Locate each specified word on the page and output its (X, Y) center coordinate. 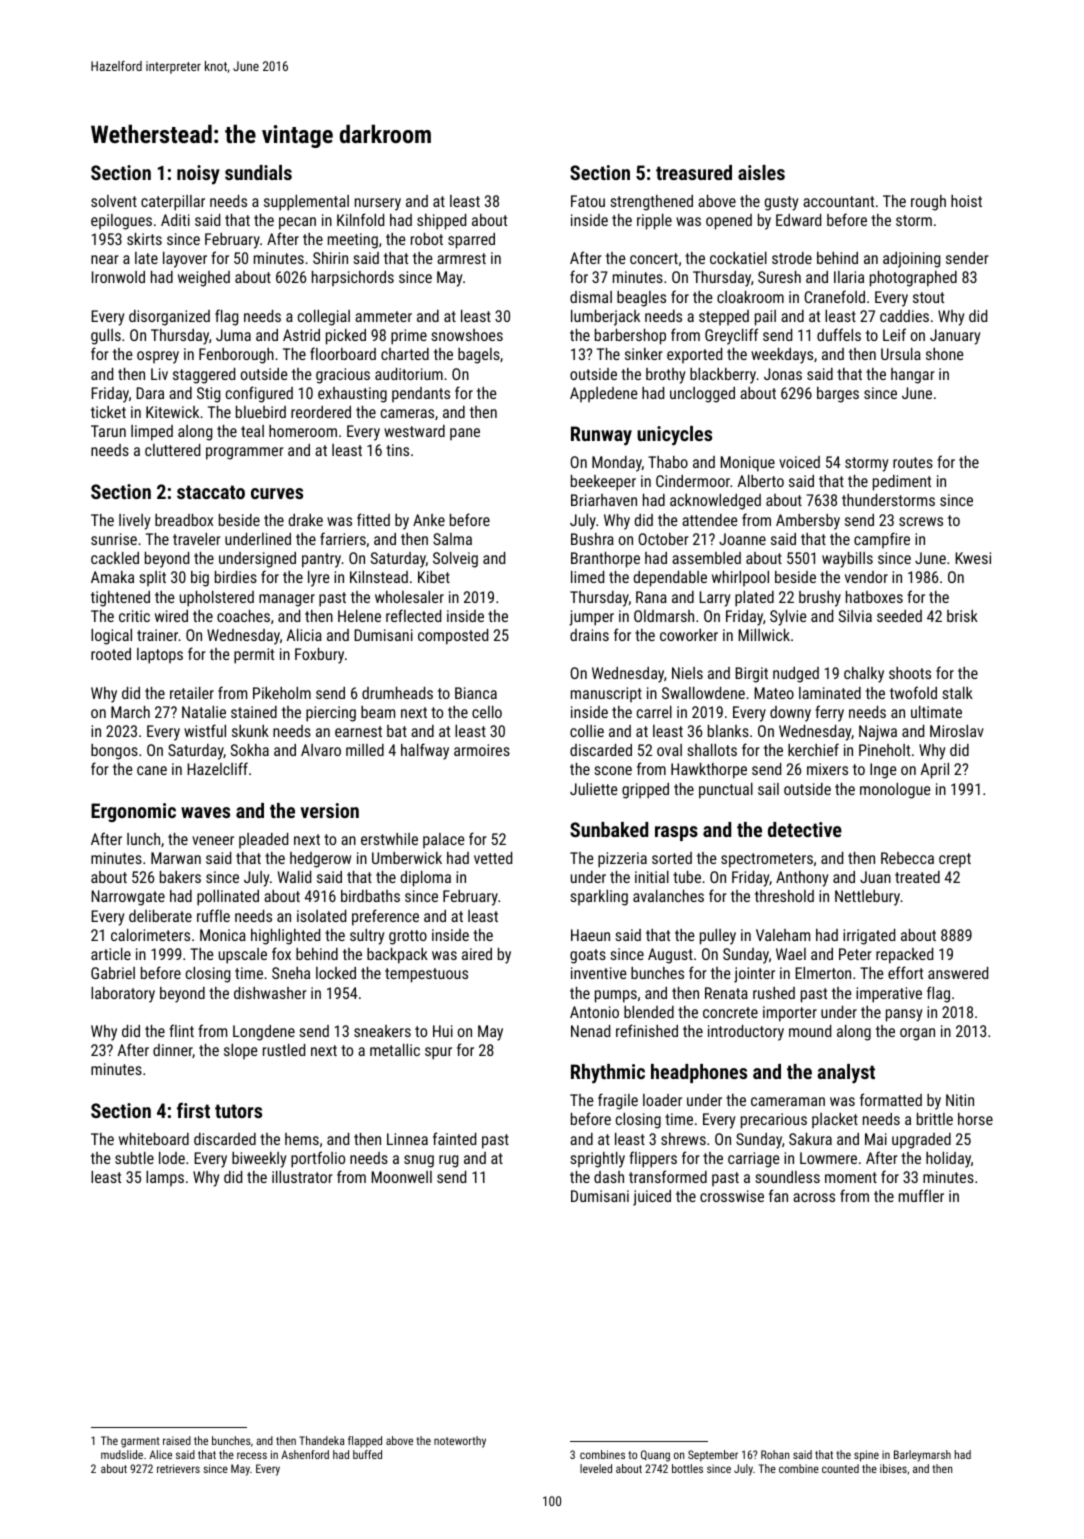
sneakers (382, 1031)
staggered (204, 376)
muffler (921, 1195)
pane (465, 434)
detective (805, 829)
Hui (443, 1031)
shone (944, 354)
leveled (596, 1468)
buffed (367, 1454)
